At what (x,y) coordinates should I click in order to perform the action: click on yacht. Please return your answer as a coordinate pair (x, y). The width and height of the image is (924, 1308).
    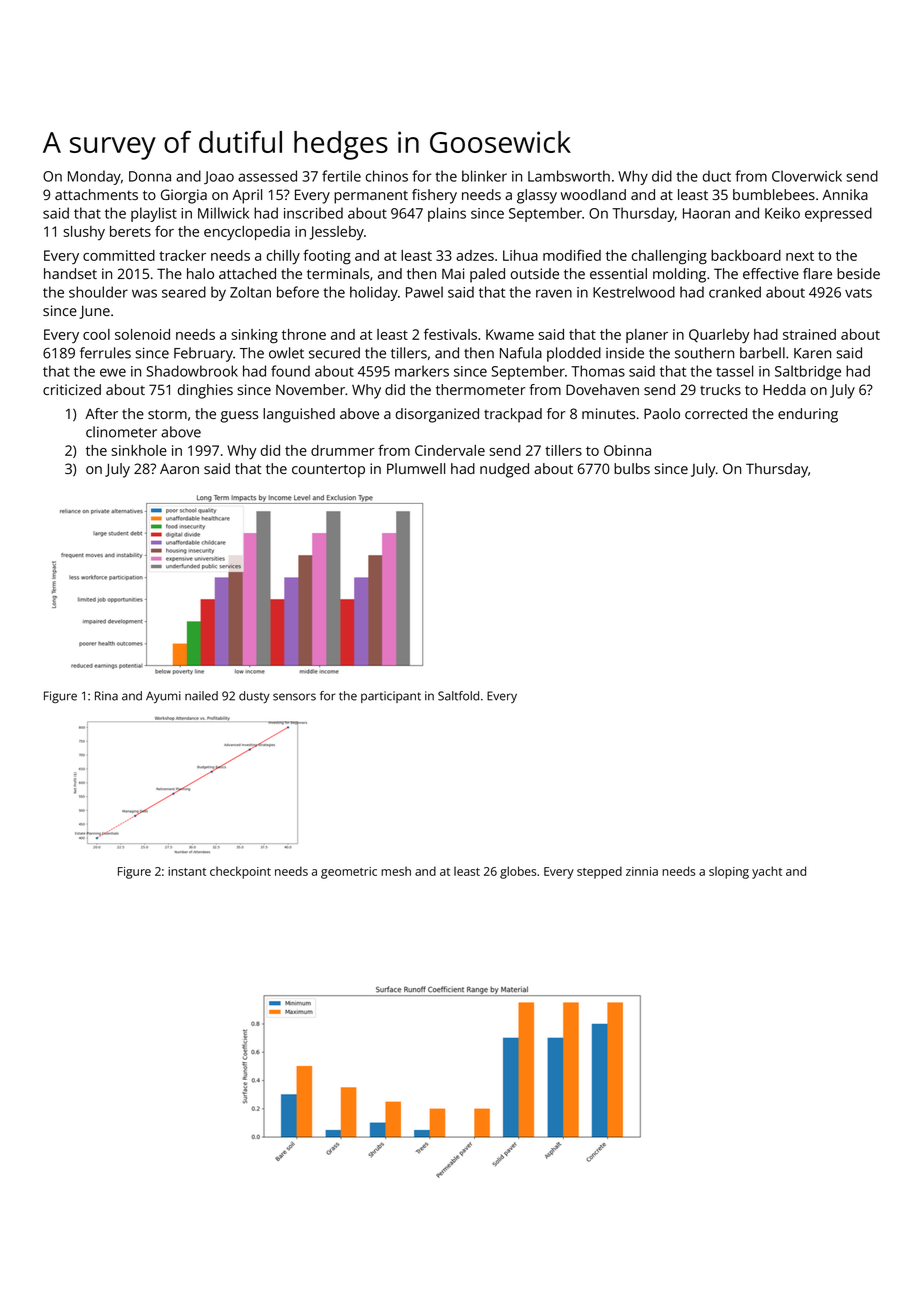
    Looking at the image, I should click on (767, 872).
